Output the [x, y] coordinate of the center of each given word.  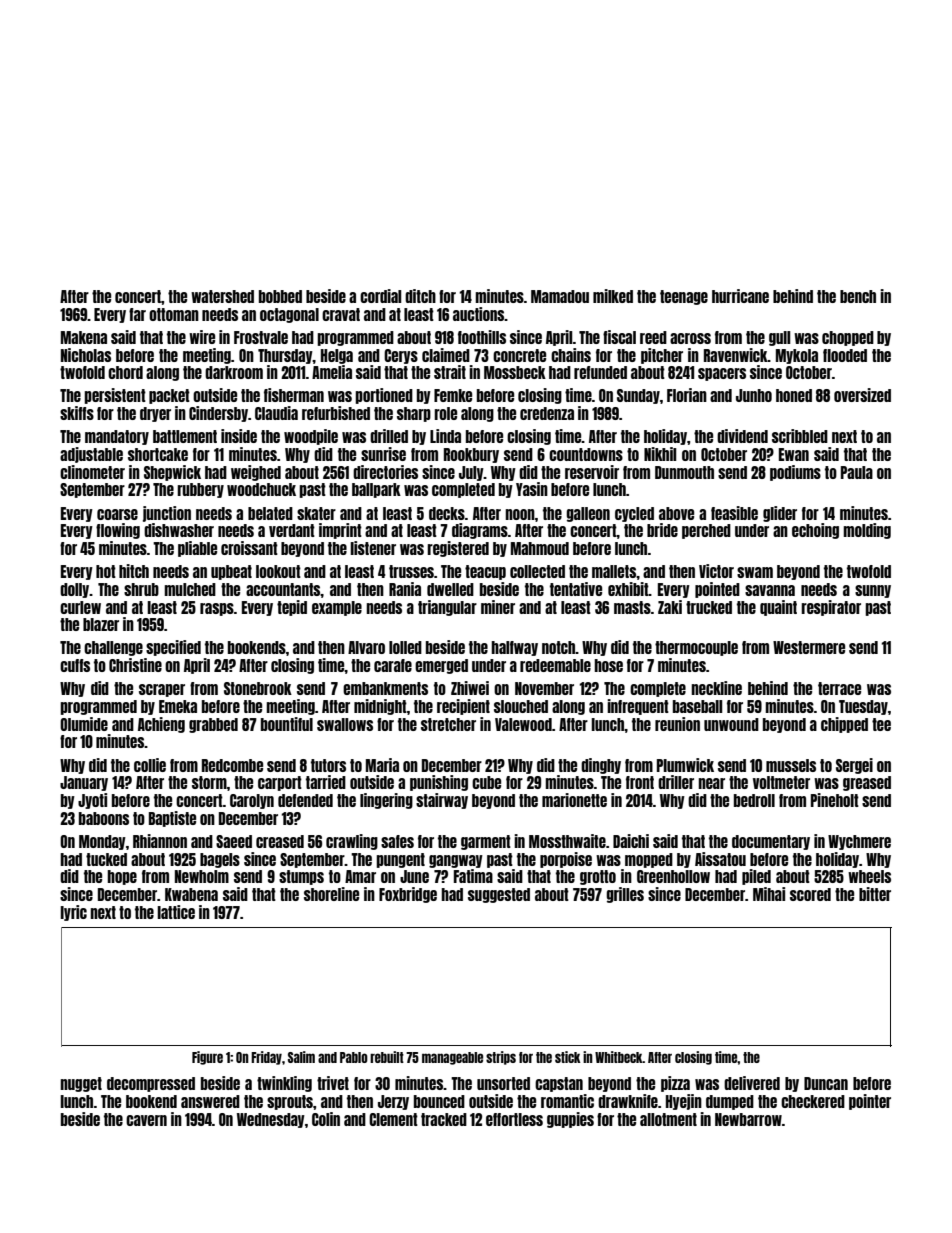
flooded [845, 355]
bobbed [280, 296]
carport [280, 783]
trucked [709, 607]
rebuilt [387, 1057]
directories [385, 472]
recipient [463, 707]
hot [106, 571]
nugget [81, 1084]
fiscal [619, 337]
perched [706, 531]
